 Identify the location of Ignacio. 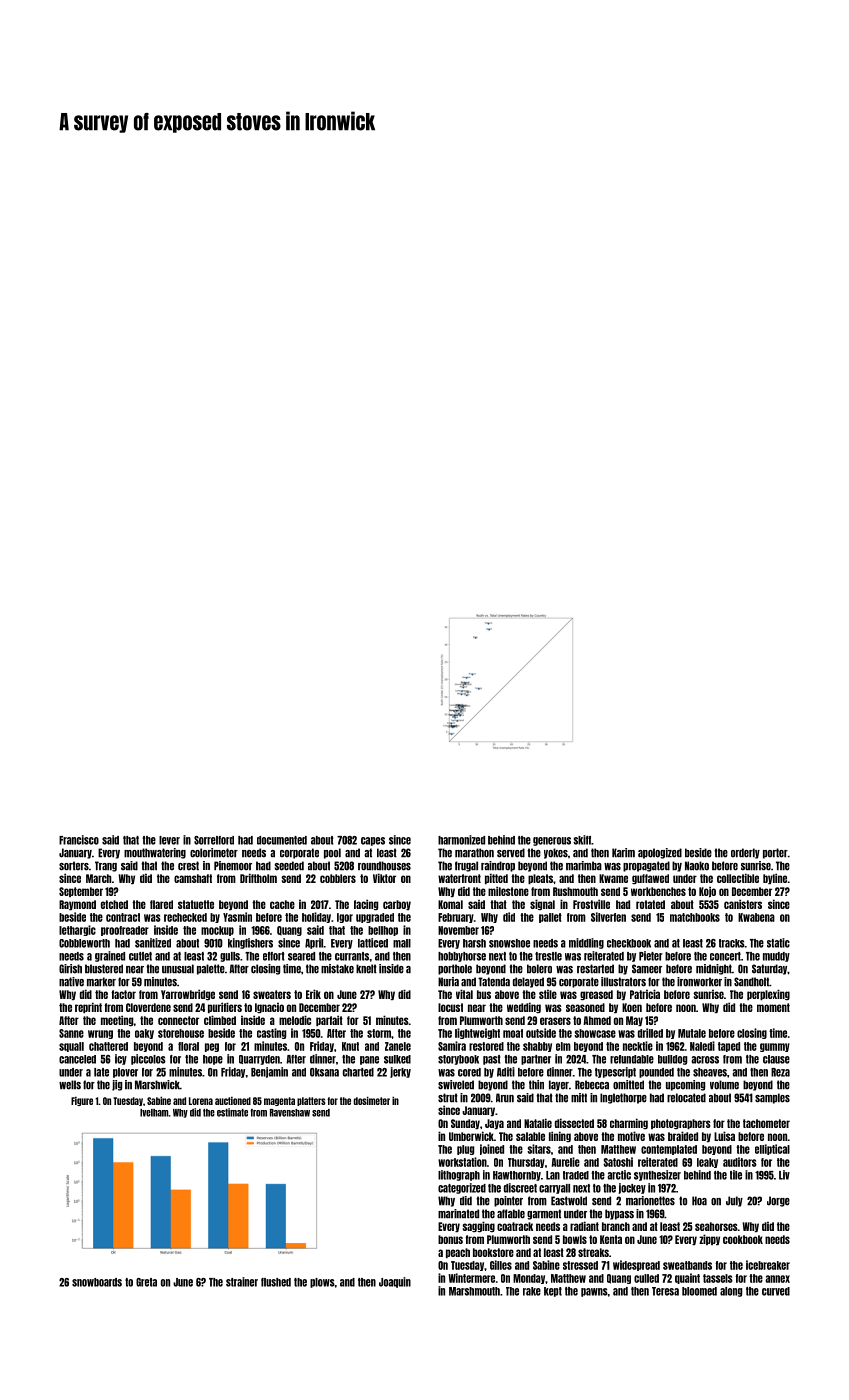
(269, 1008).
